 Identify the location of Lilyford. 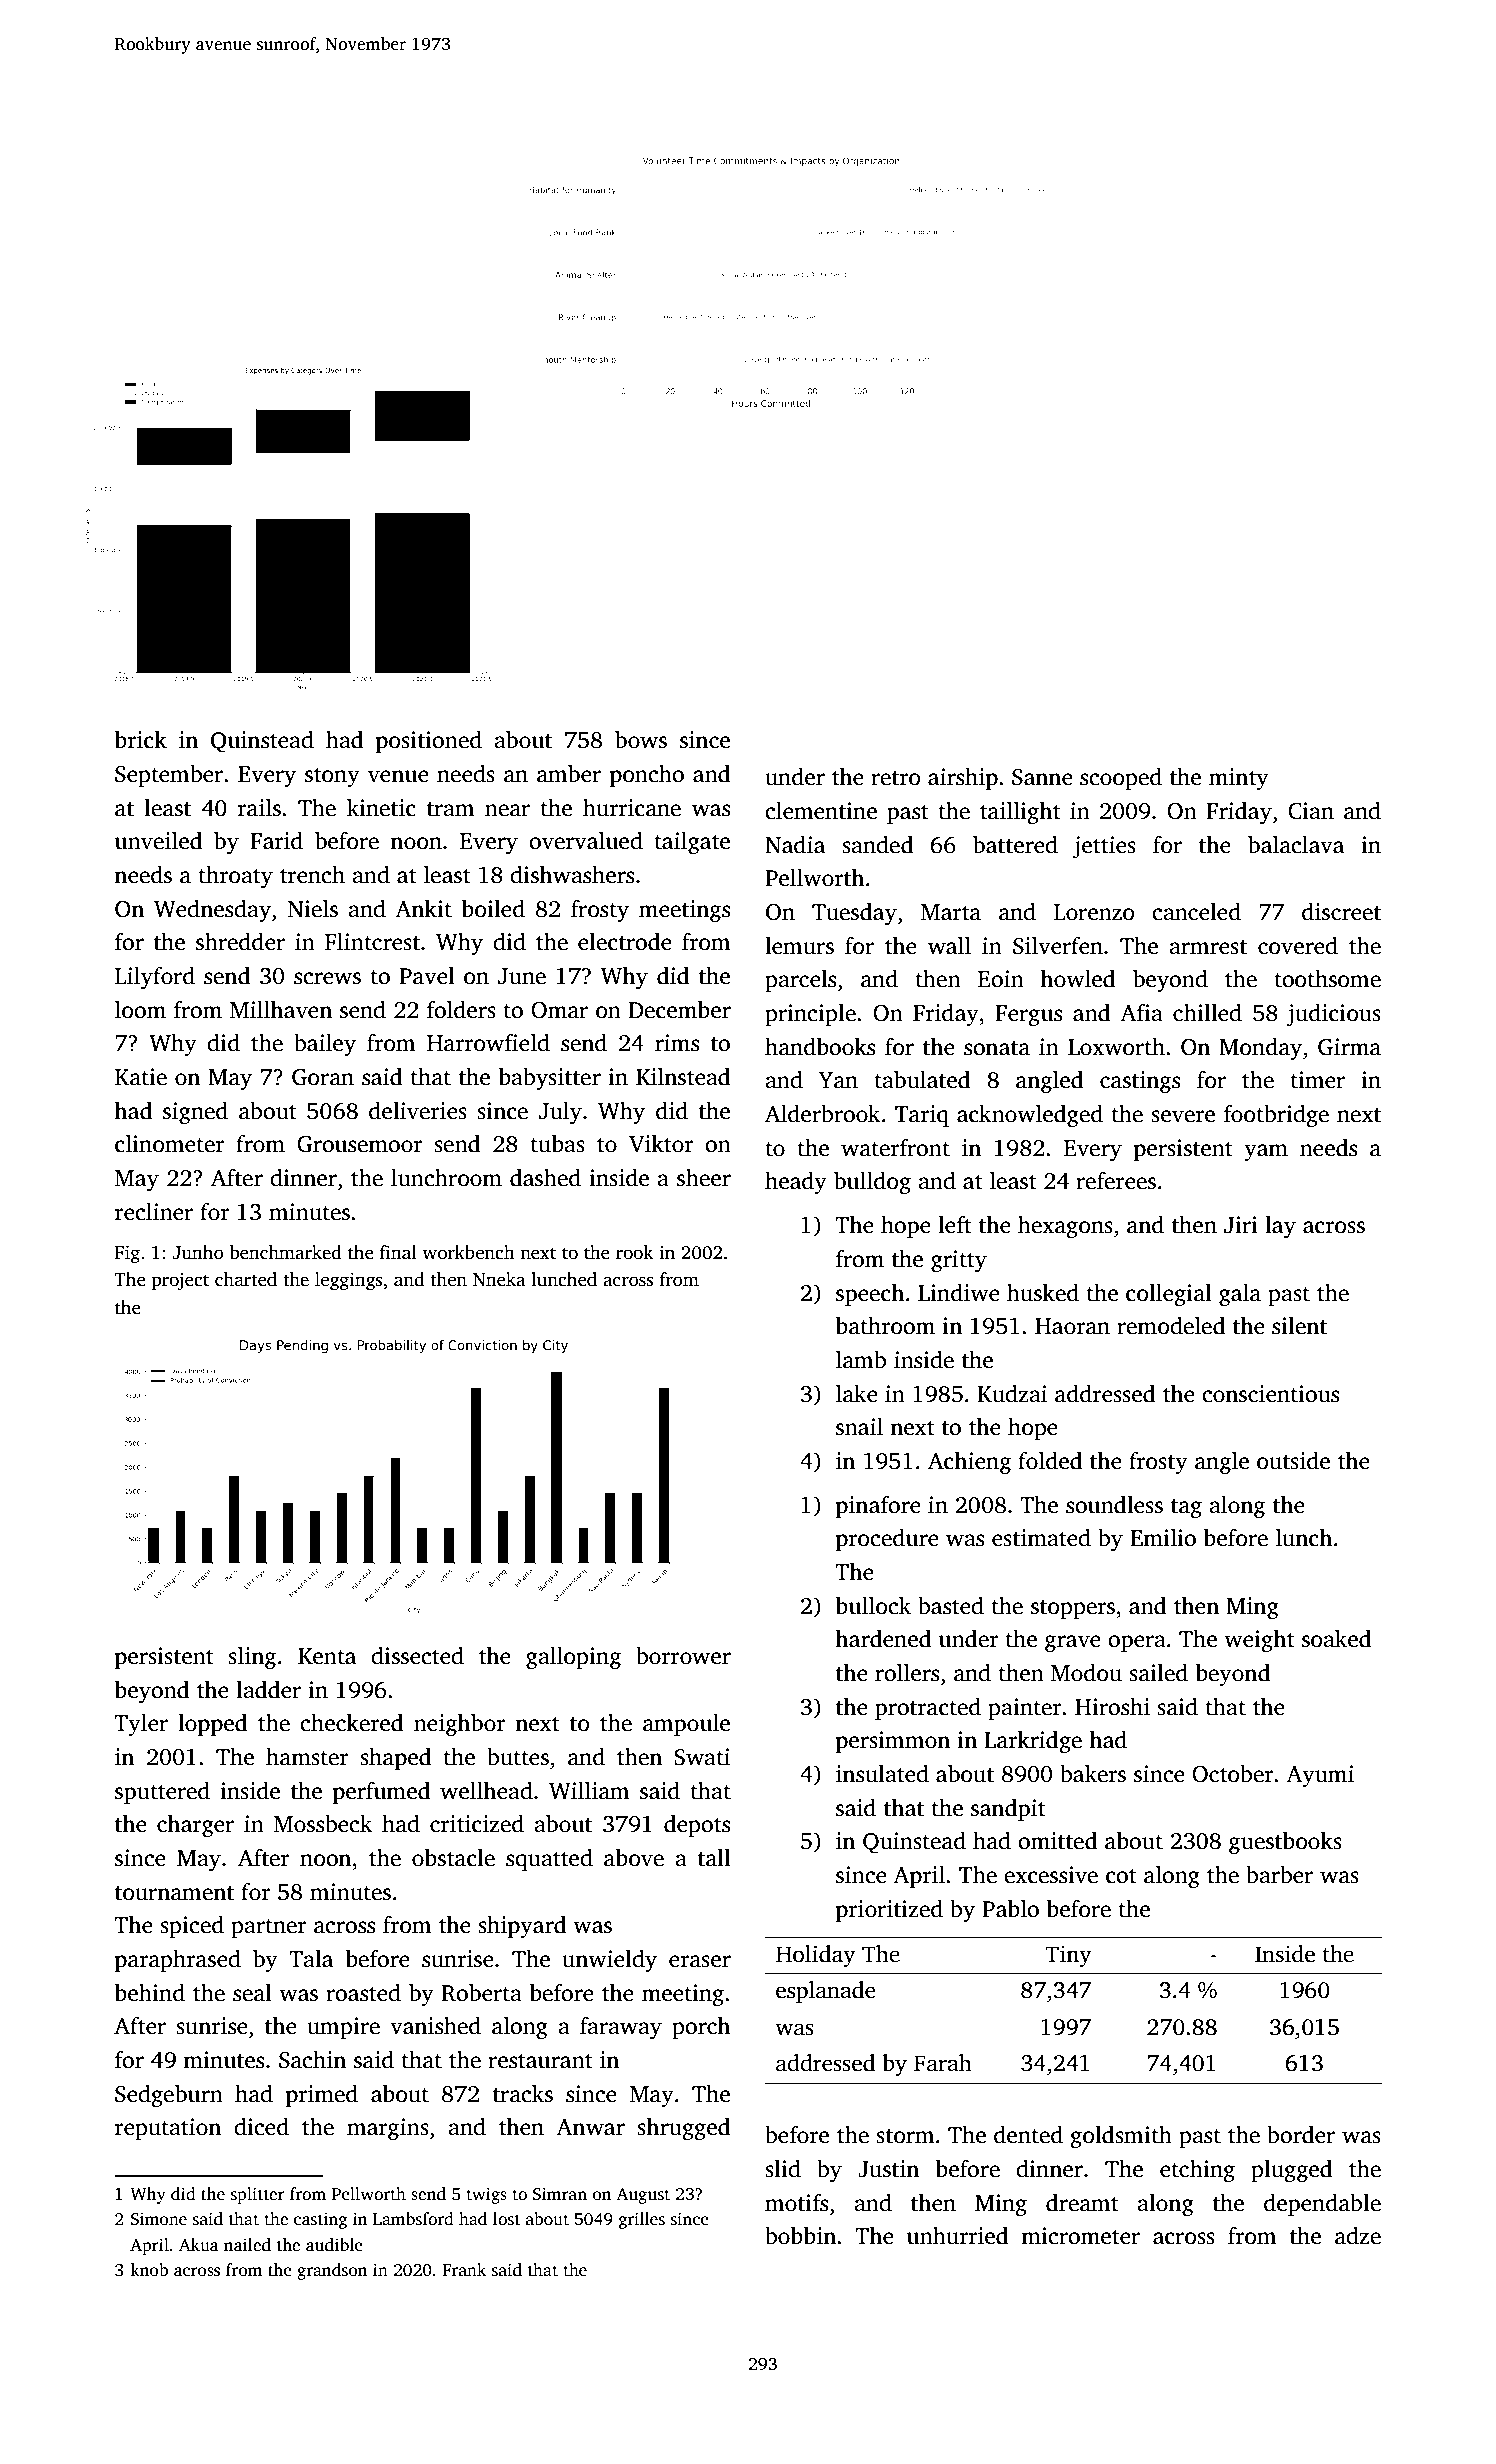
(155, 978).
